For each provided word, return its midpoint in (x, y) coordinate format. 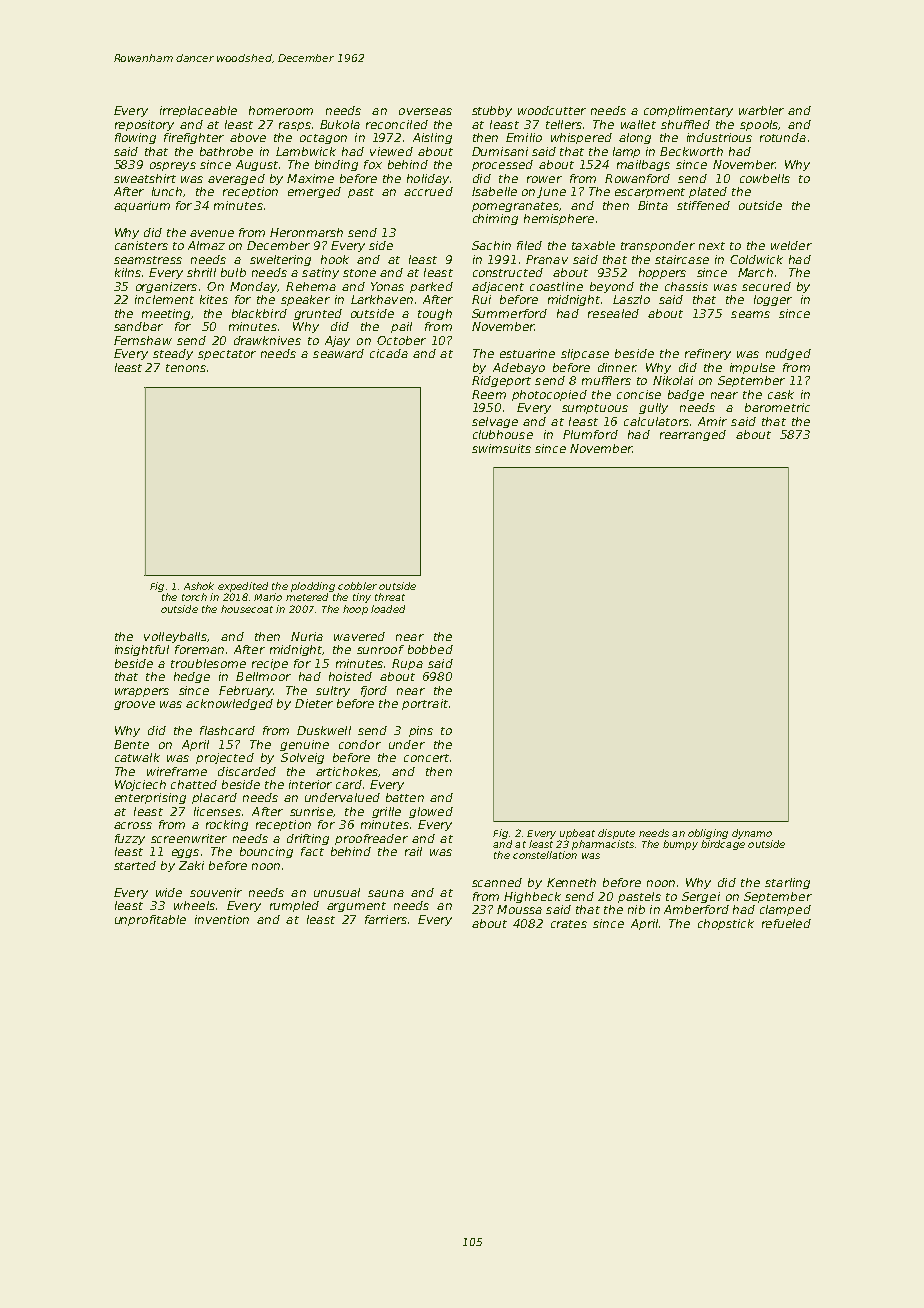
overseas (425, 111)
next (712, 246)
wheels (194, 905)
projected (225, 758)
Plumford (590, 434)
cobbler (357, 586)
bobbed (430, 649)
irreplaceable (198, 111)
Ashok (199, 586)
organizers (166, 287)
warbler (761, 110)
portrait (425, 704)
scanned (497, 882)
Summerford (509, 313)
